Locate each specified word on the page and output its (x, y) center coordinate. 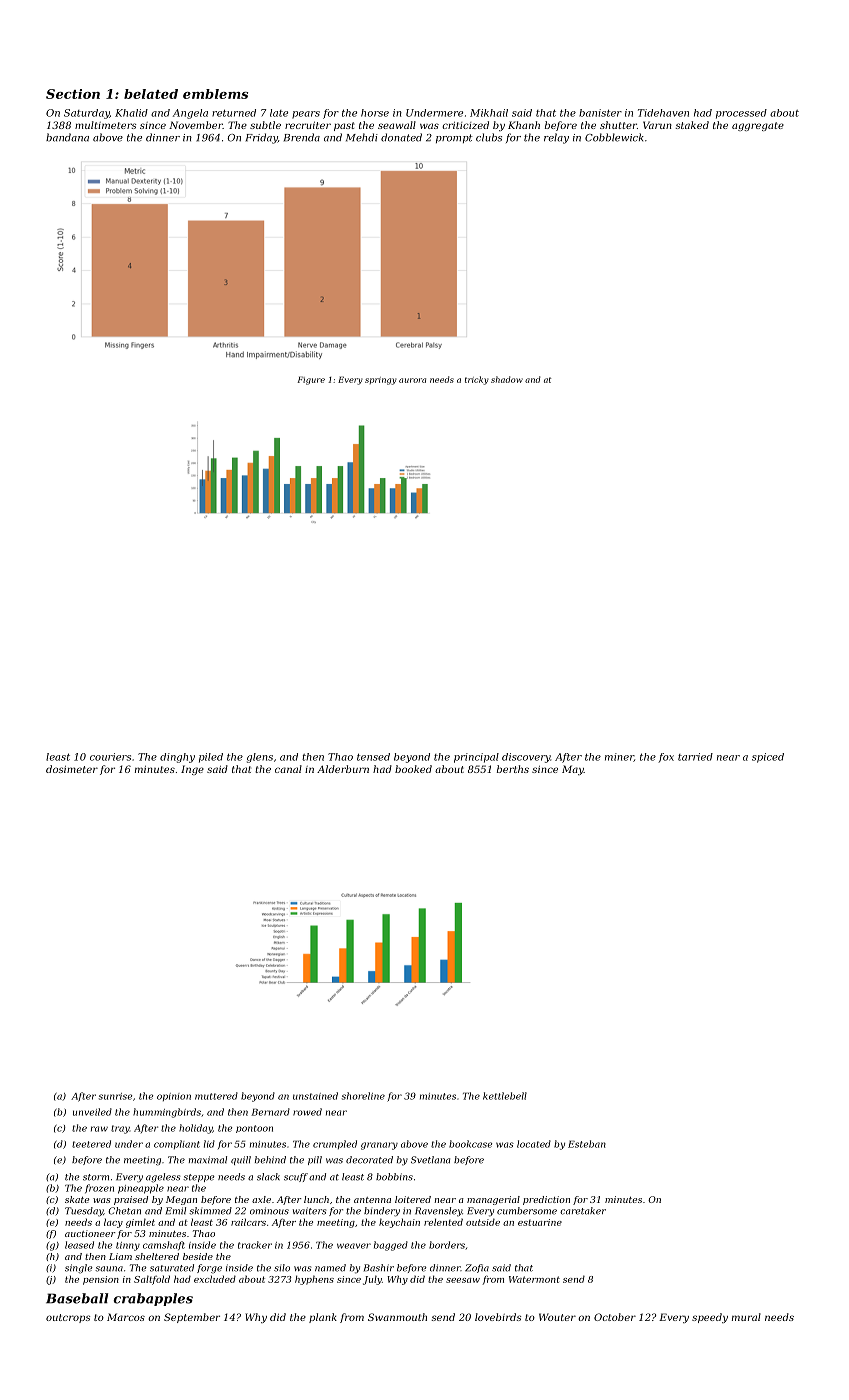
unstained (315, 1096)
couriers (110, 757)
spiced (768, 758)
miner (619, 757)
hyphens (314, 1280)
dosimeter (72, 769)
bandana (67, 137)
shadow (507, 379)
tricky (477, 380)
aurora (412, 380)
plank (323, 1318)
